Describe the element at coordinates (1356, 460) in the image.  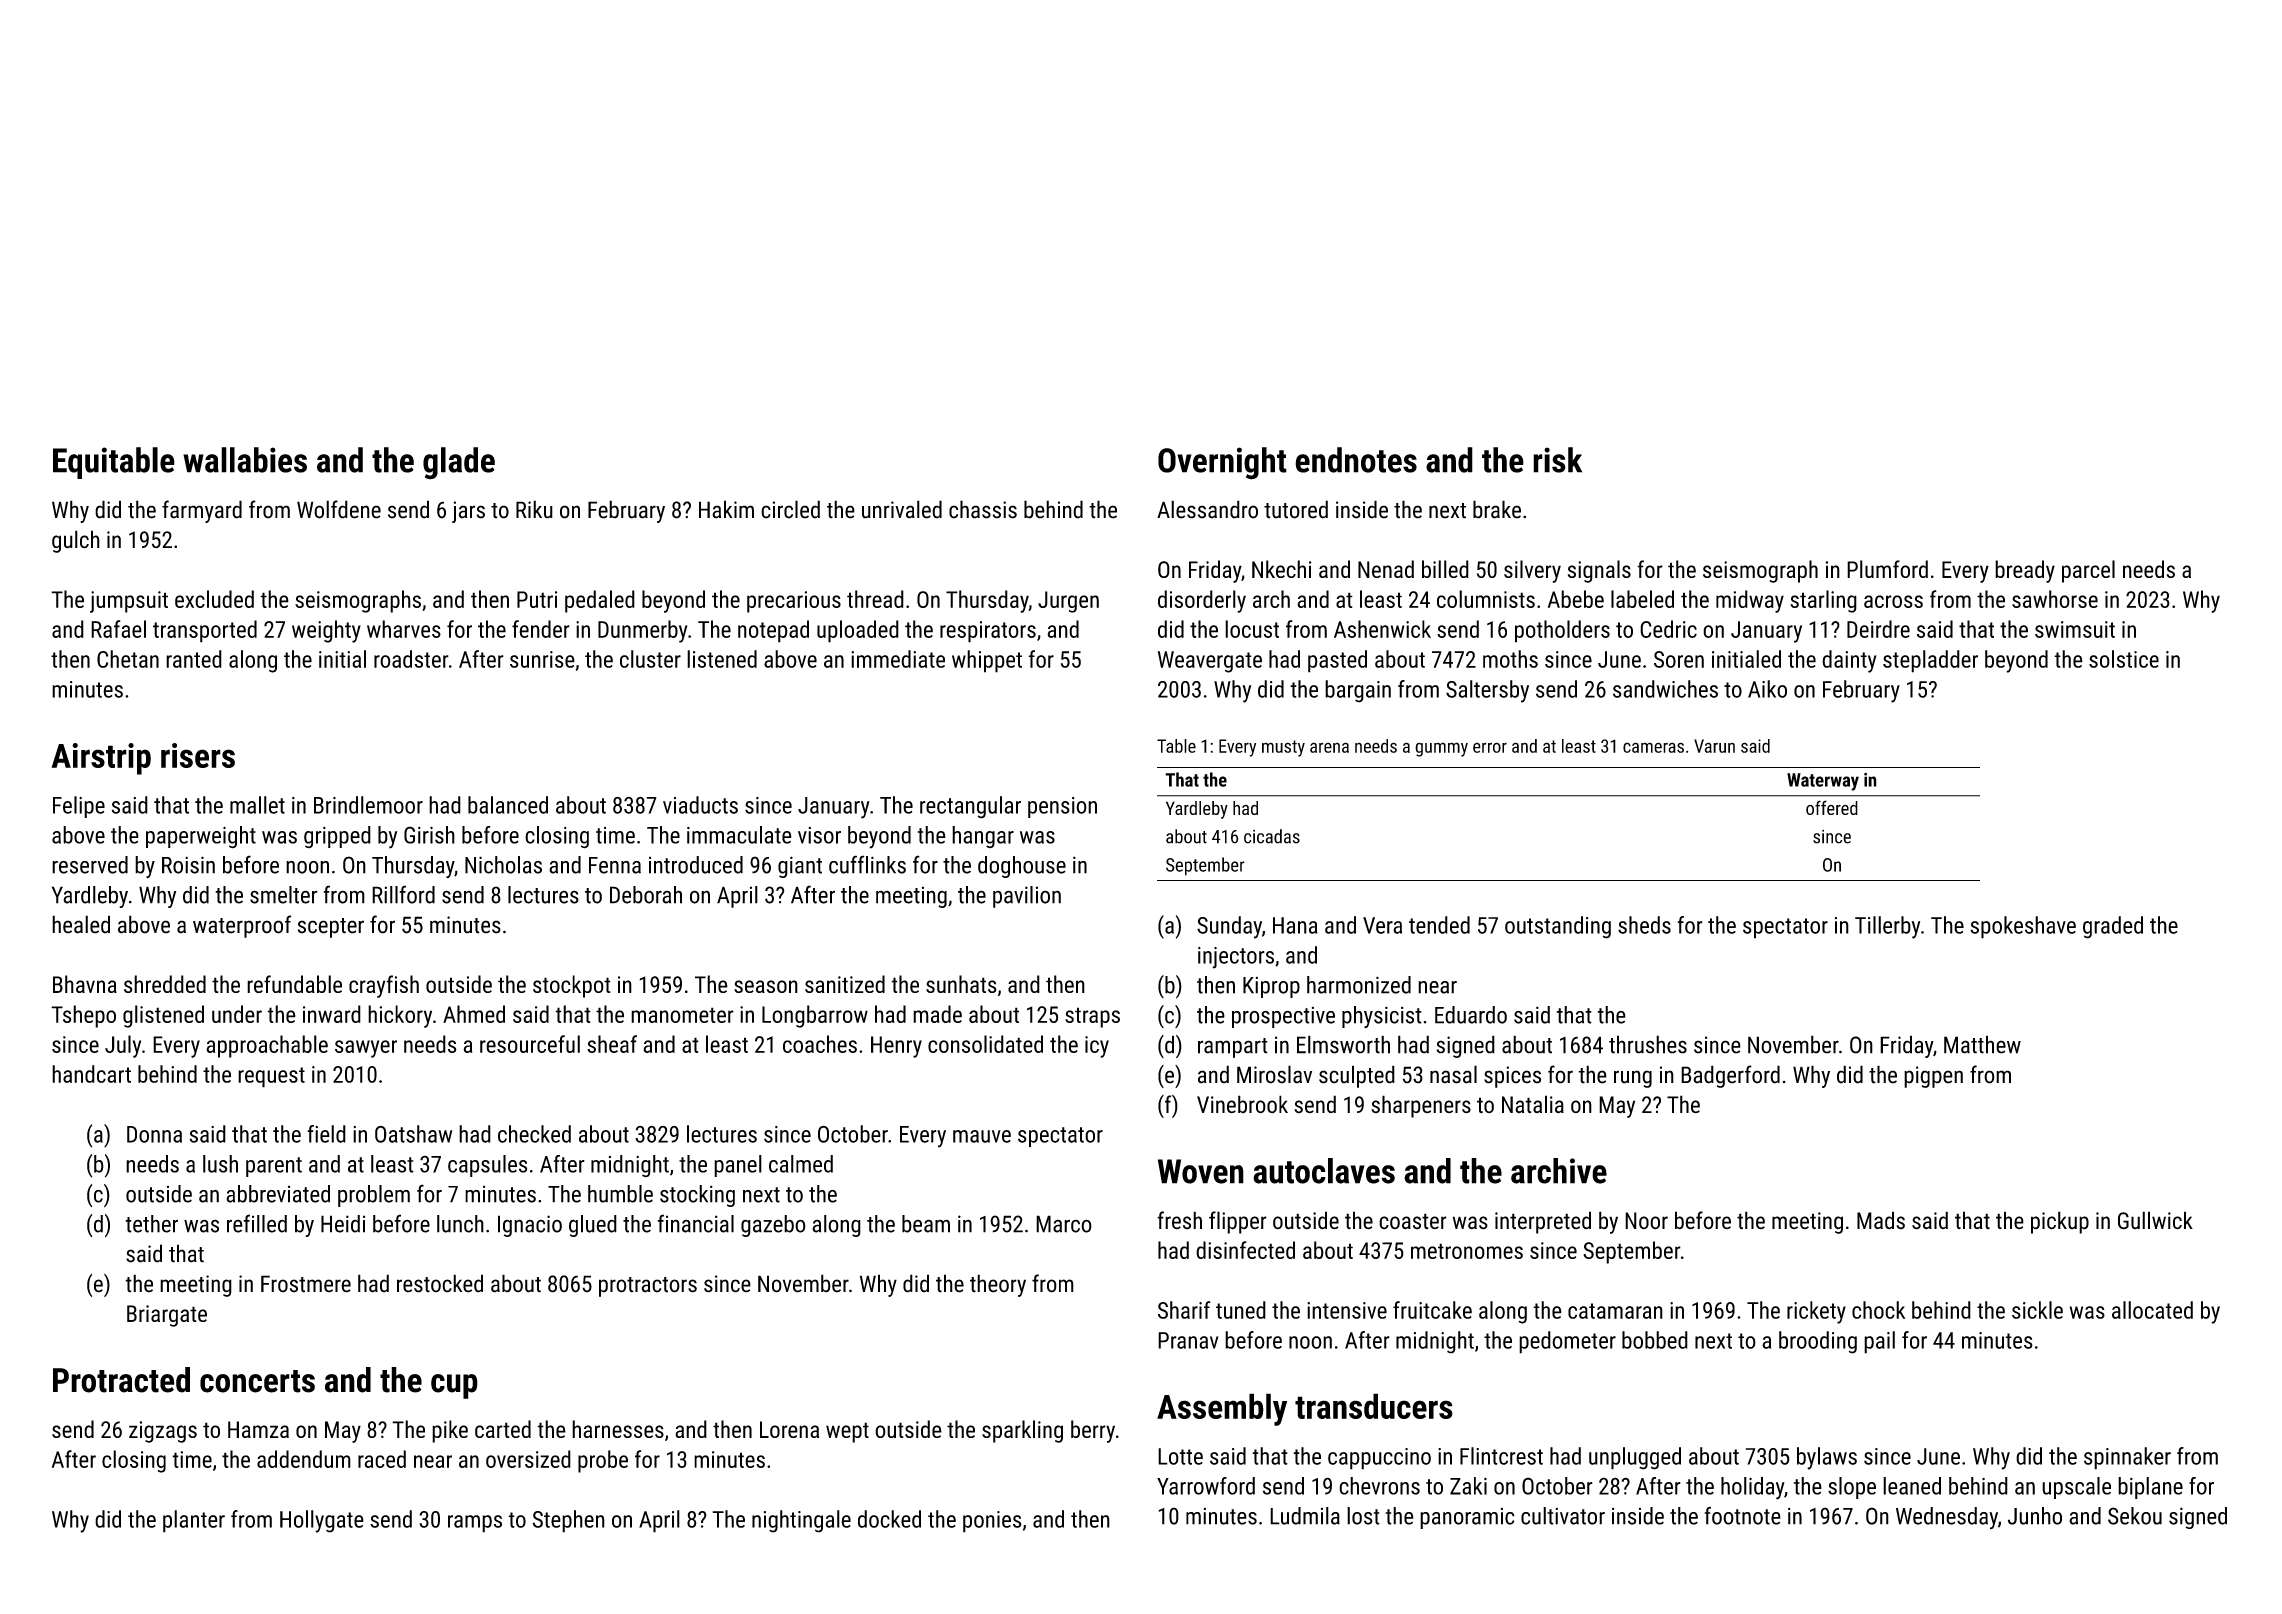
I see `endnotes` at that location.
